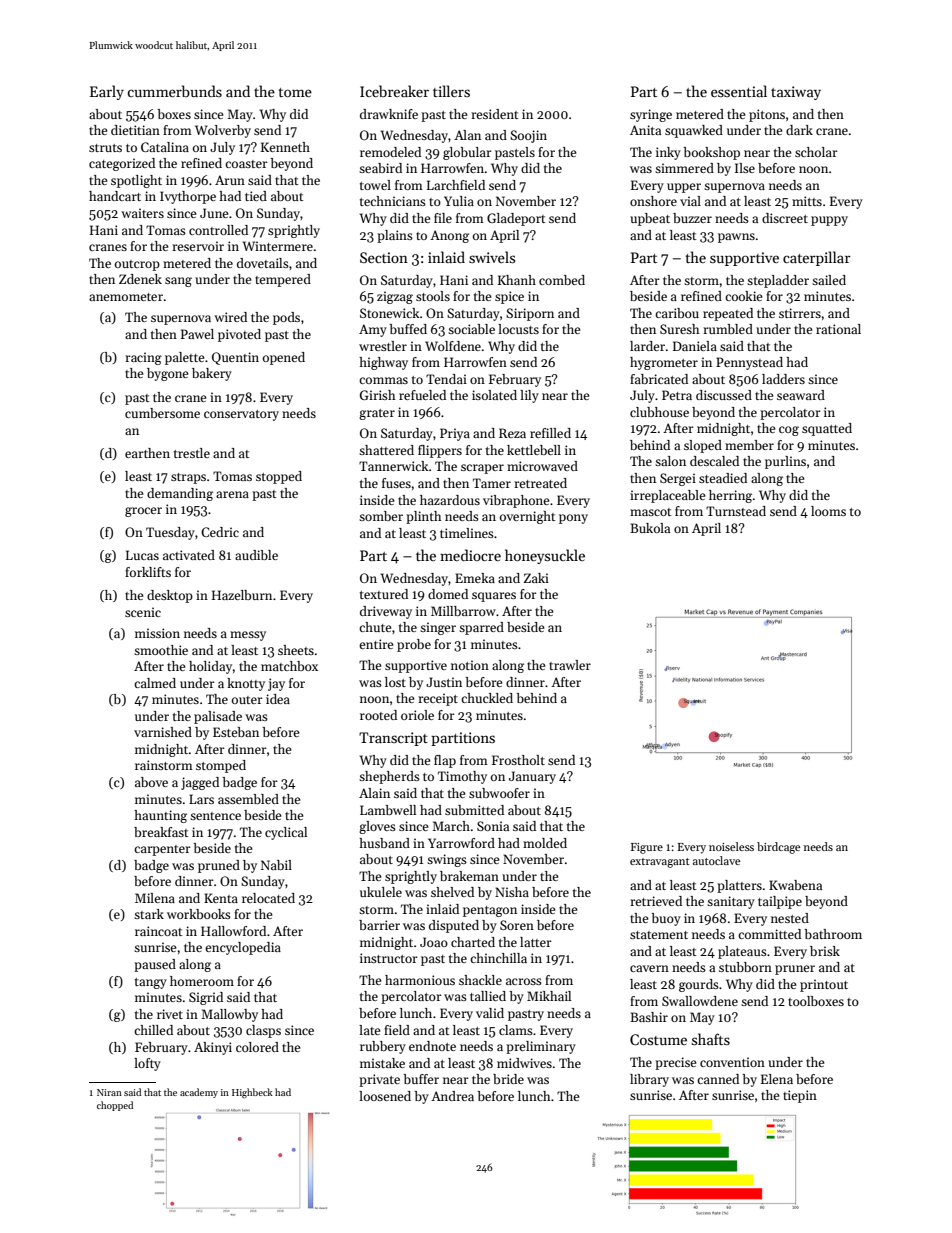 The width and height of the document is (952, 1233). What do you see at coordinates (241, 415) in the document?
I see `conservatory` at bounding box center [241, 415].
